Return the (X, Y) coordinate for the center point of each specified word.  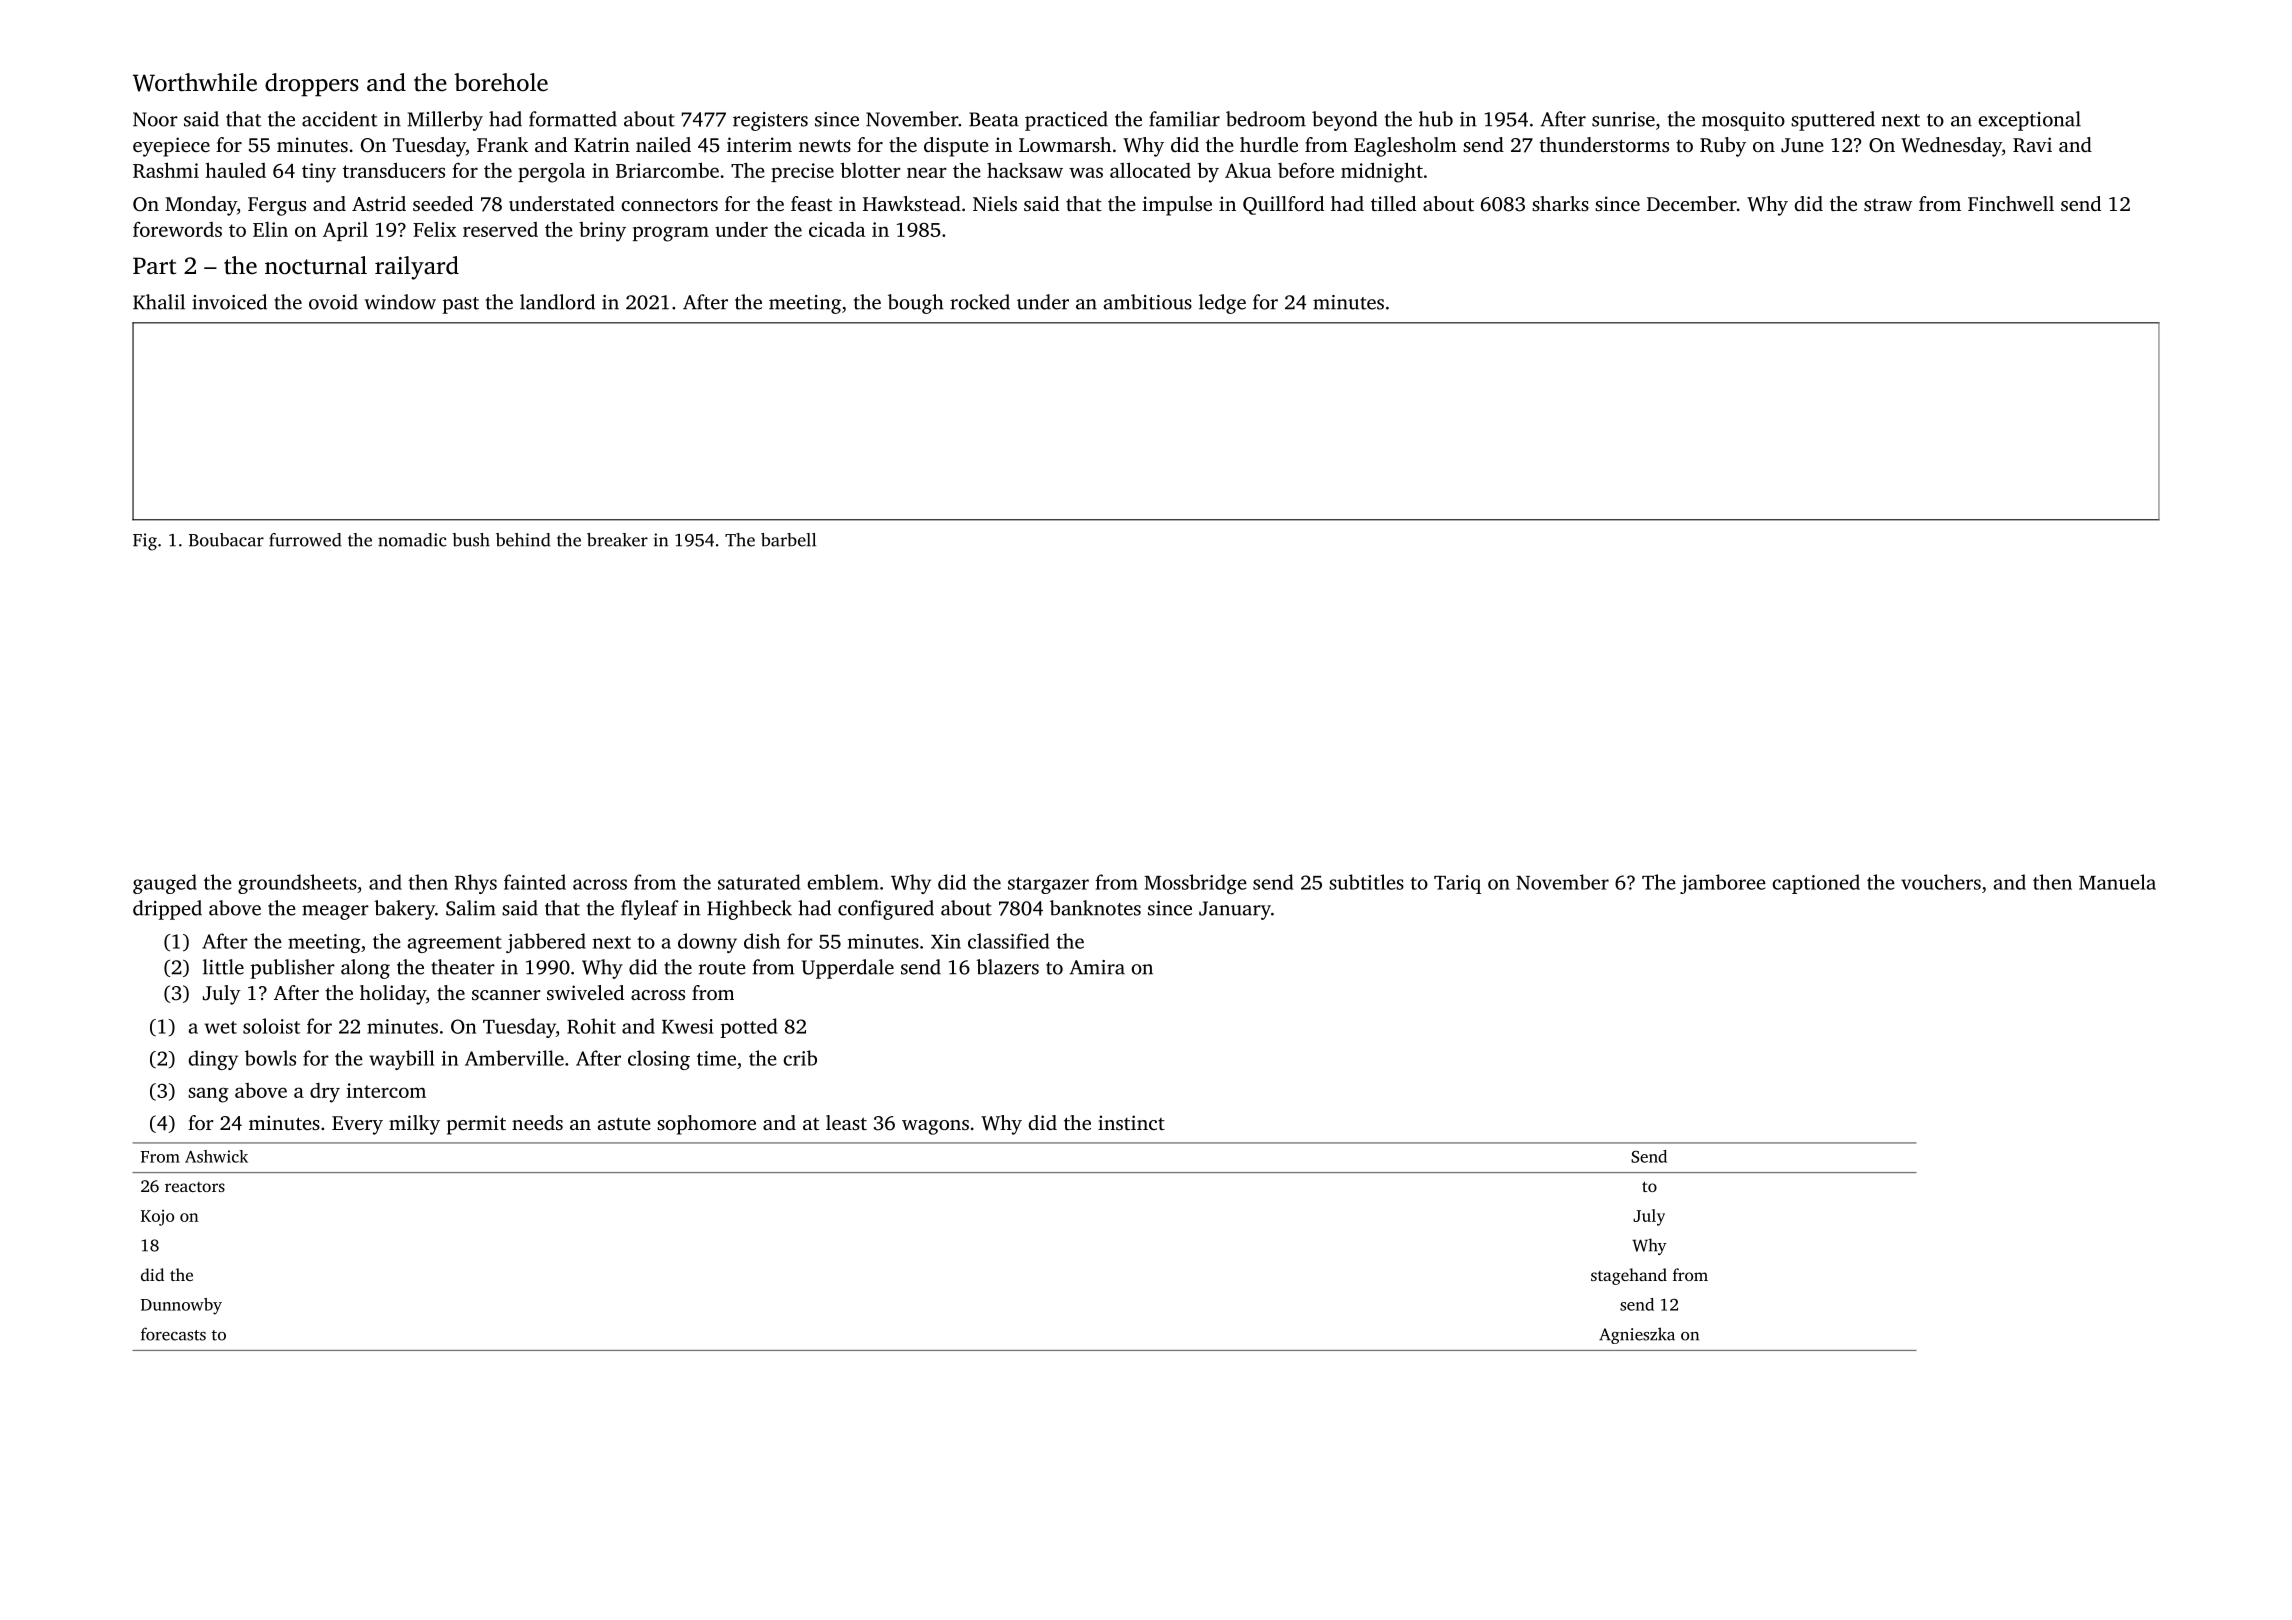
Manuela (2117, 882)
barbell (788, 540)
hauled (236, 170)
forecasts (173, 1334)
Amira (1097, 967)
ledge (1222, 304)
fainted (535, 882)
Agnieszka (1637, 1335)
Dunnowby (181, 1306)
